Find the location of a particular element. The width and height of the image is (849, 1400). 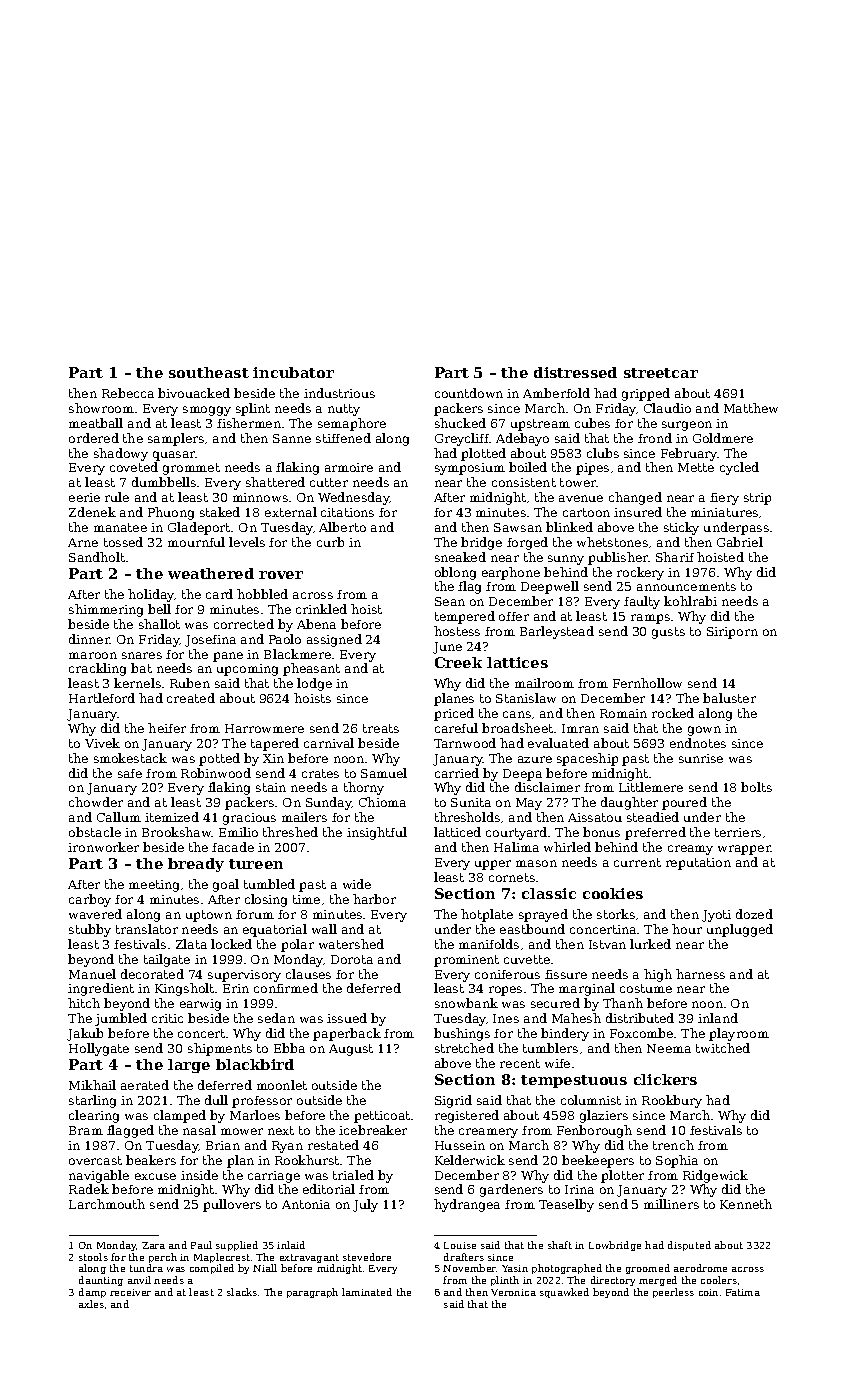

treats is located at coordinates (381, 728).
